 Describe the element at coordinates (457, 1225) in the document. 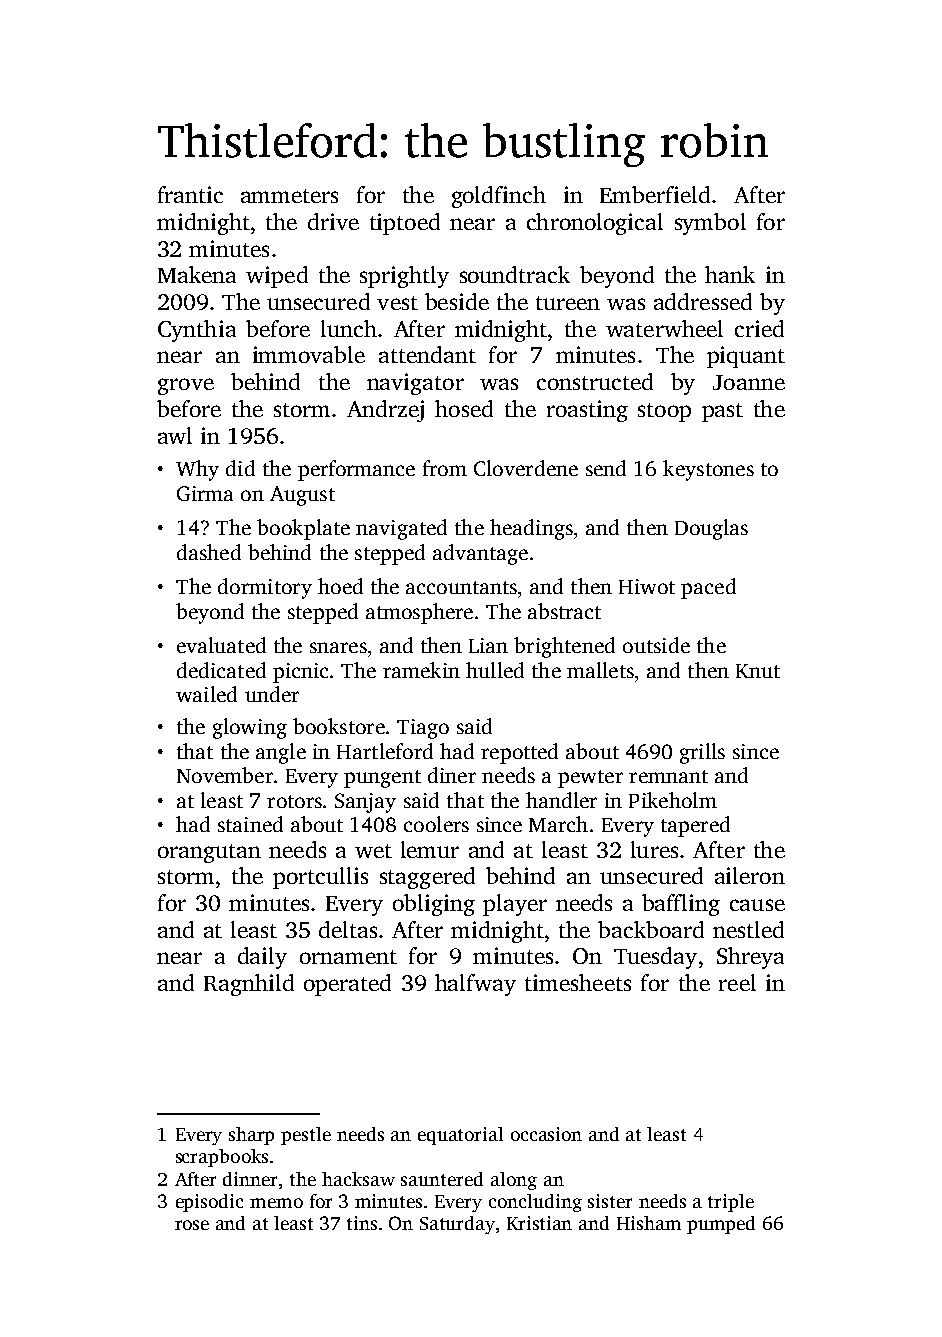

I see `Saturday` at that location.
